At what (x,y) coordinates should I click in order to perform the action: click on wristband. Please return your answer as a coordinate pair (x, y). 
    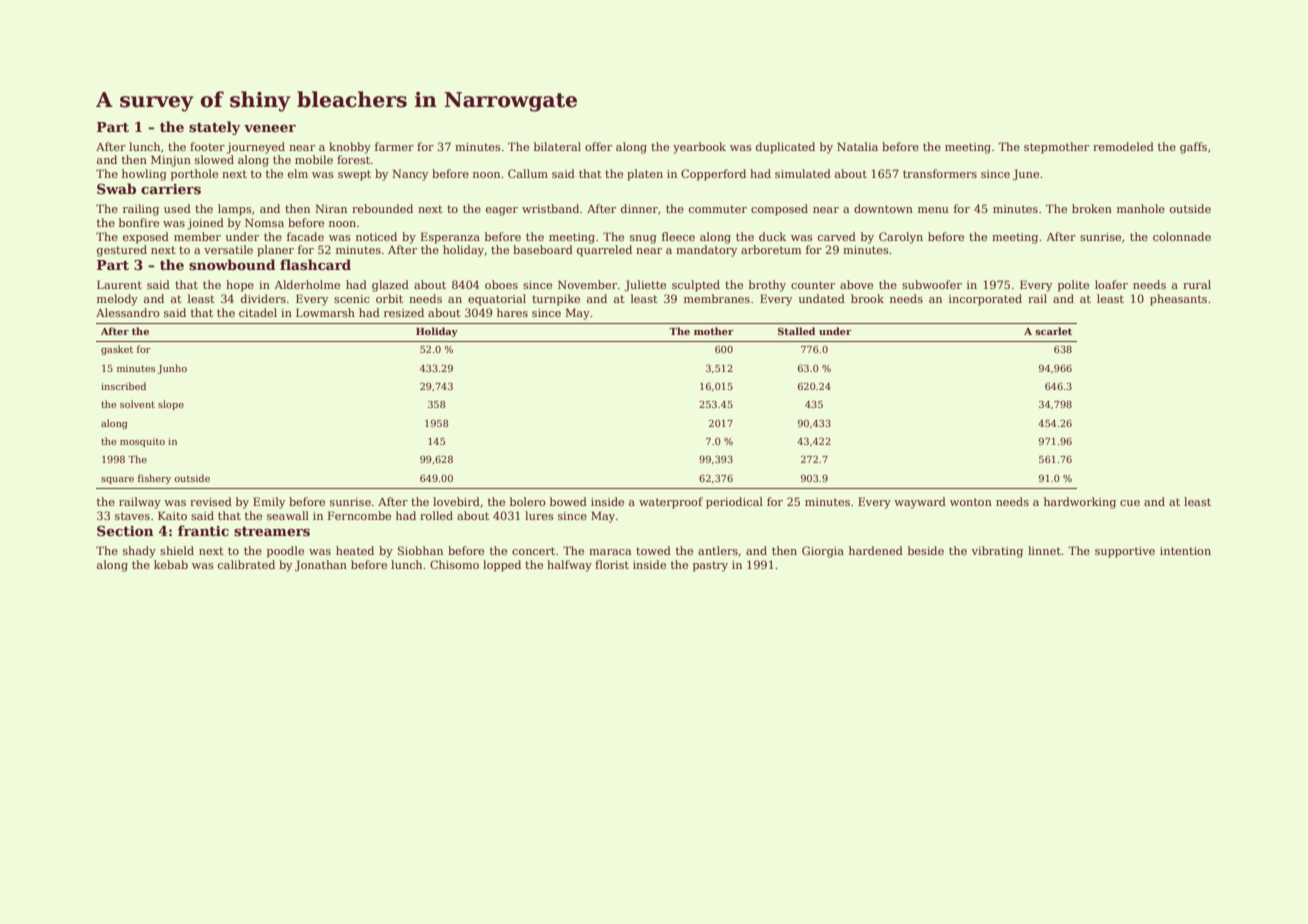
    Looking at the image, I should click on (550, 208).
